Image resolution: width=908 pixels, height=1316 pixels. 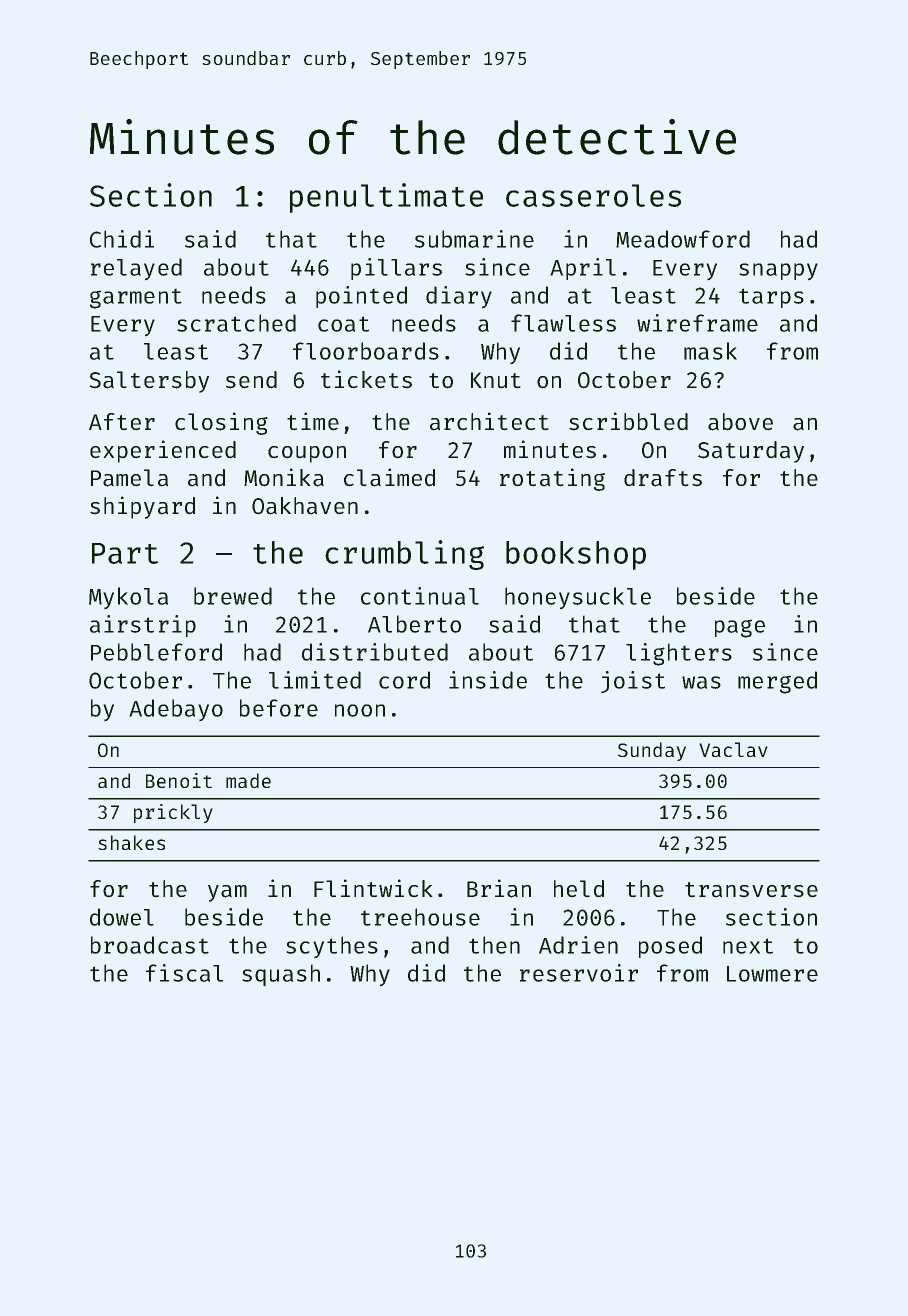 What do you see at coordinates (248, 780) in the screenshot?
I see `made` at bounding box center [248, 780].
